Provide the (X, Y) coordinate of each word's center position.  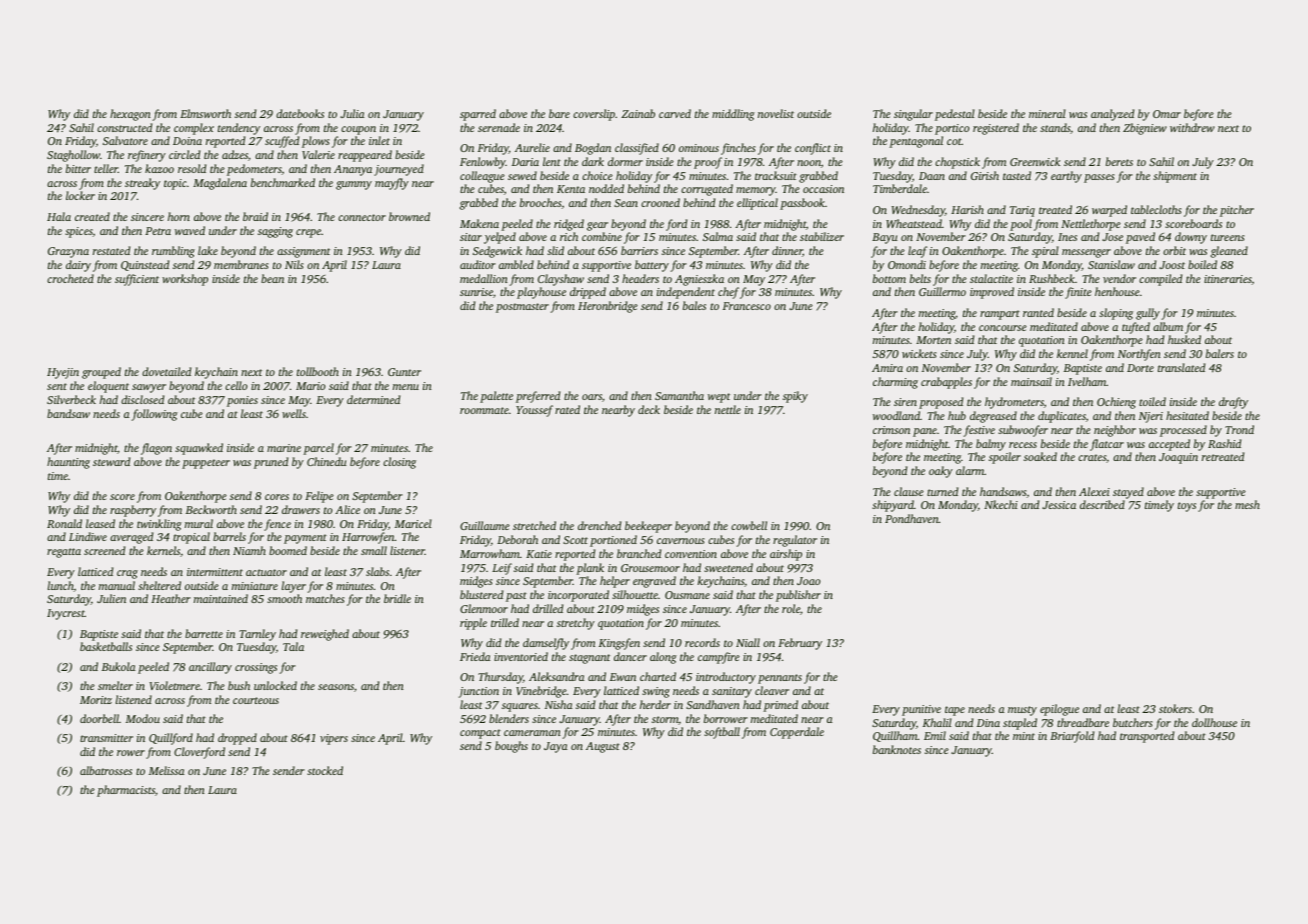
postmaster (522, 308)
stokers (1175, 708)
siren (905, 402)
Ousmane (687, 595)
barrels (229, 536)
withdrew (1192, 127)
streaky (142, 184)
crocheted (70, 278)
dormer (625, 161)
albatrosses (106, 770)
